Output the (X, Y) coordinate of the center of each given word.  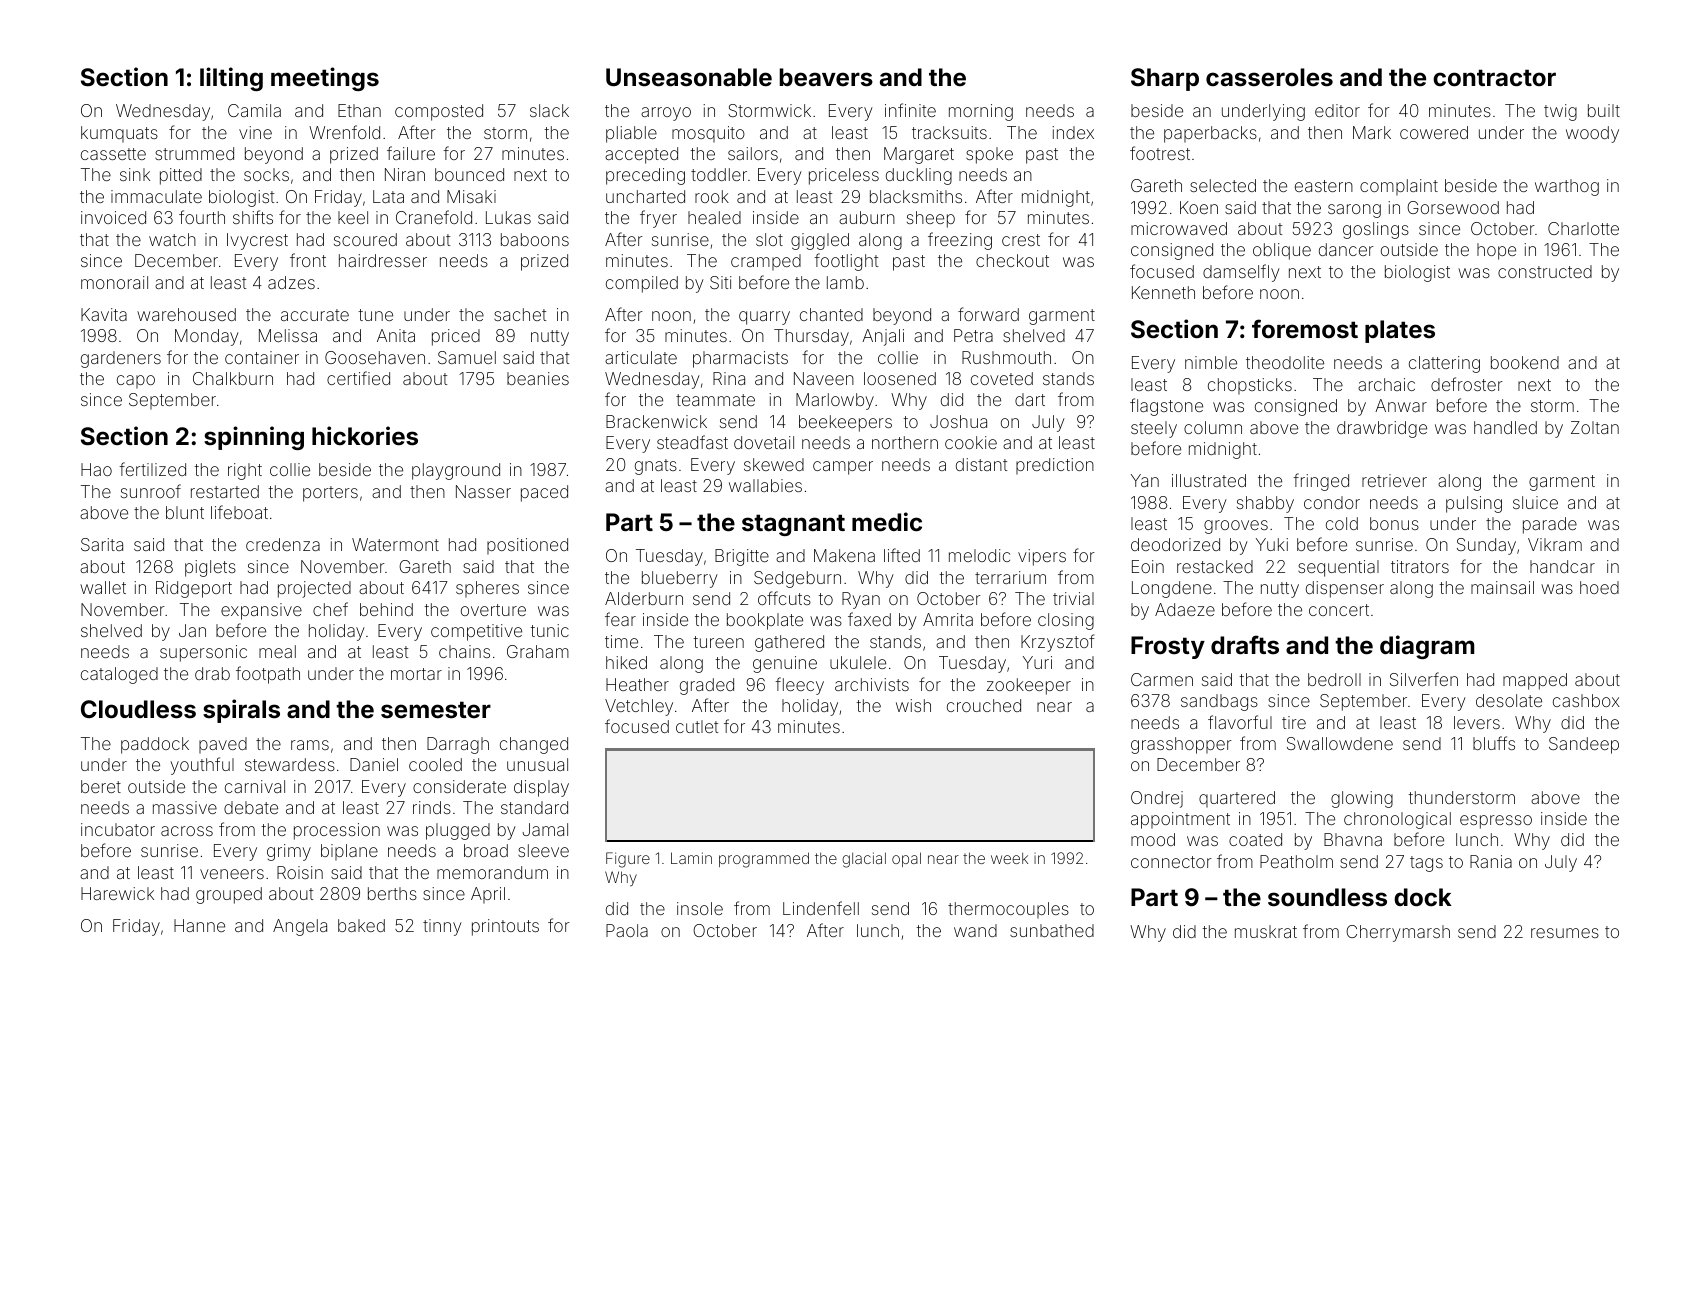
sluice (1535, 502)
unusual (537, 764)
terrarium (1010, 577)
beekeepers (845, 423)
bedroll (1334, 679)
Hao (96, 469)
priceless (844, 176)
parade (1550, 525)
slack (549, 110)
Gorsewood (1453, 207)
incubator (118, 829)
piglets (210, 568)
